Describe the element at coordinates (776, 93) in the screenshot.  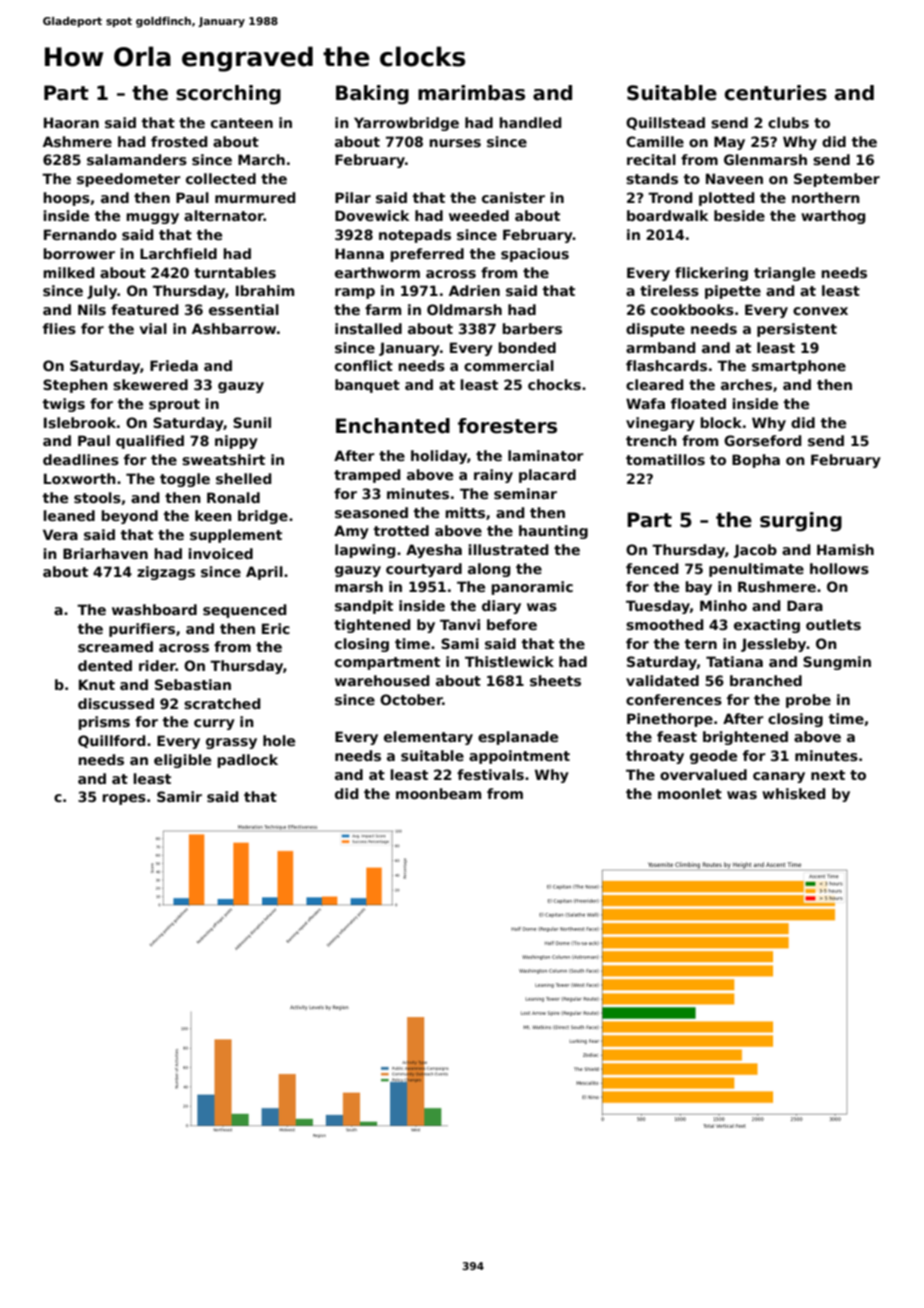
I see `centuries` at that location.
